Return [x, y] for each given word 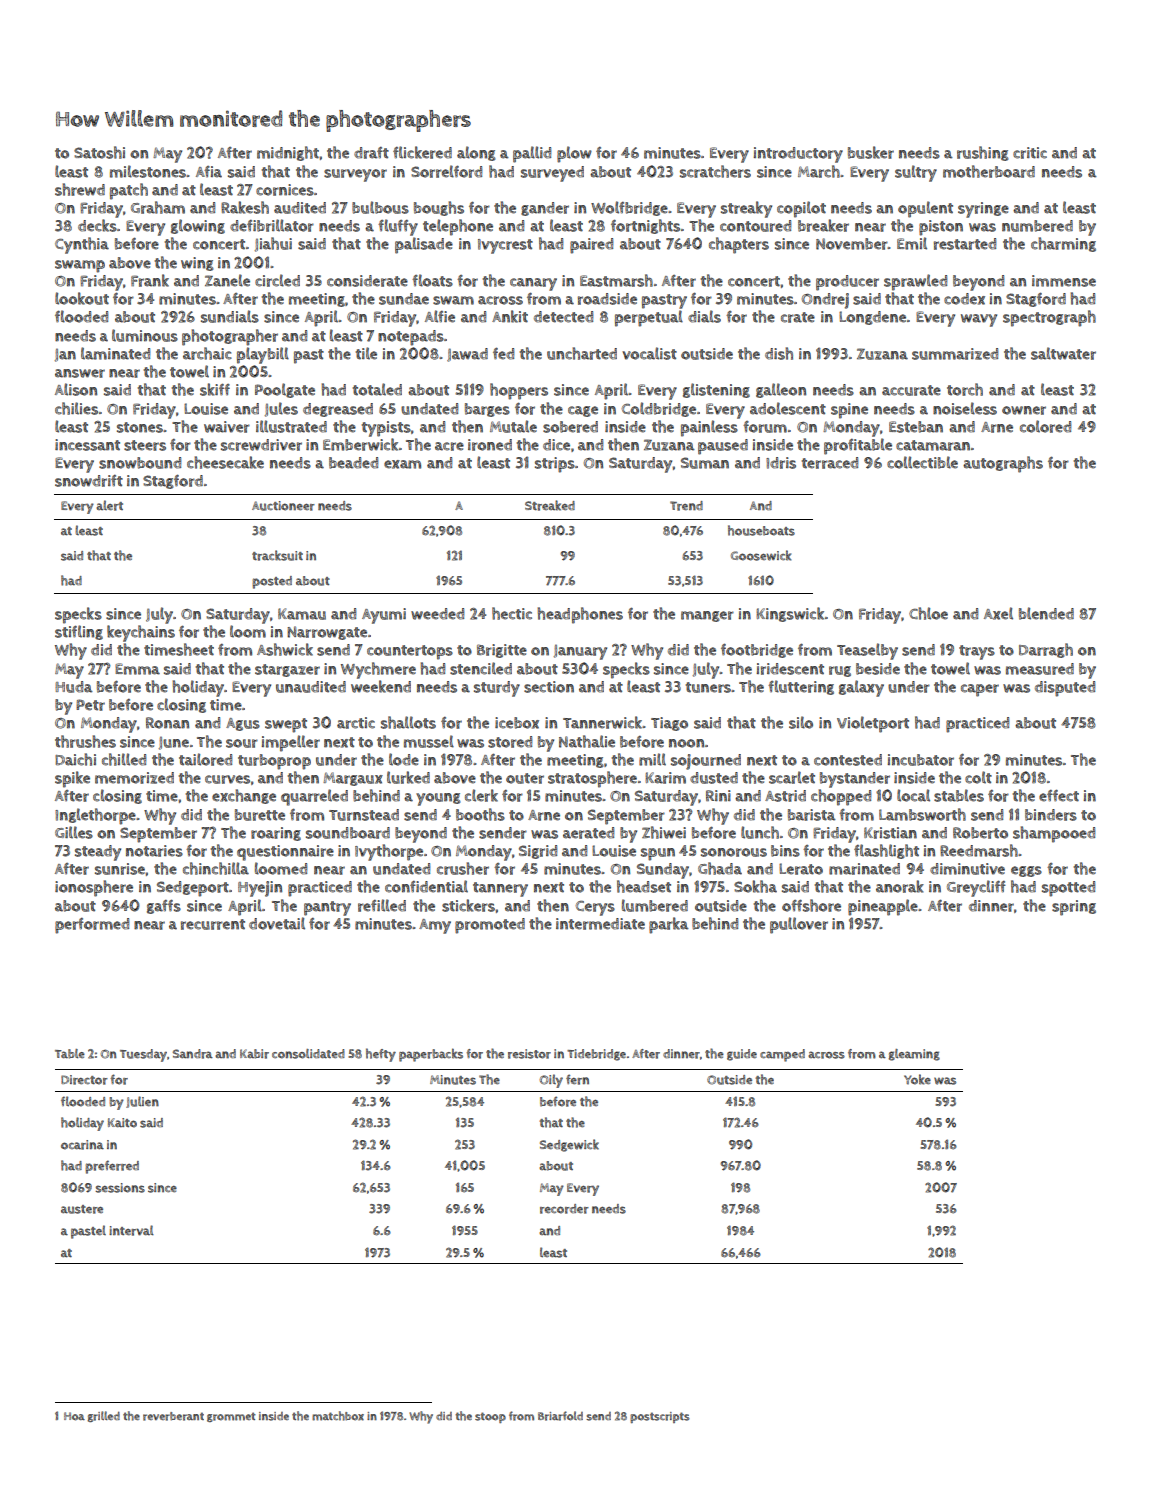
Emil [912, 243]
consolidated [308, 1054]
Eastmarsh [616, 280]
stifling [79, 632]
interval [131, 1230]
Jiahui [273, 244]
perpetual [649, 318]
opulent [925, 209]
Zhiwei [664, 832]
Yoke [917, 1079]
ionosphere [94, 888]
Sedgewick [569, 1145]
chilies [76, 408]
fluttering [801, 687]
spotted [1068, 889]
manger [707, 616]
